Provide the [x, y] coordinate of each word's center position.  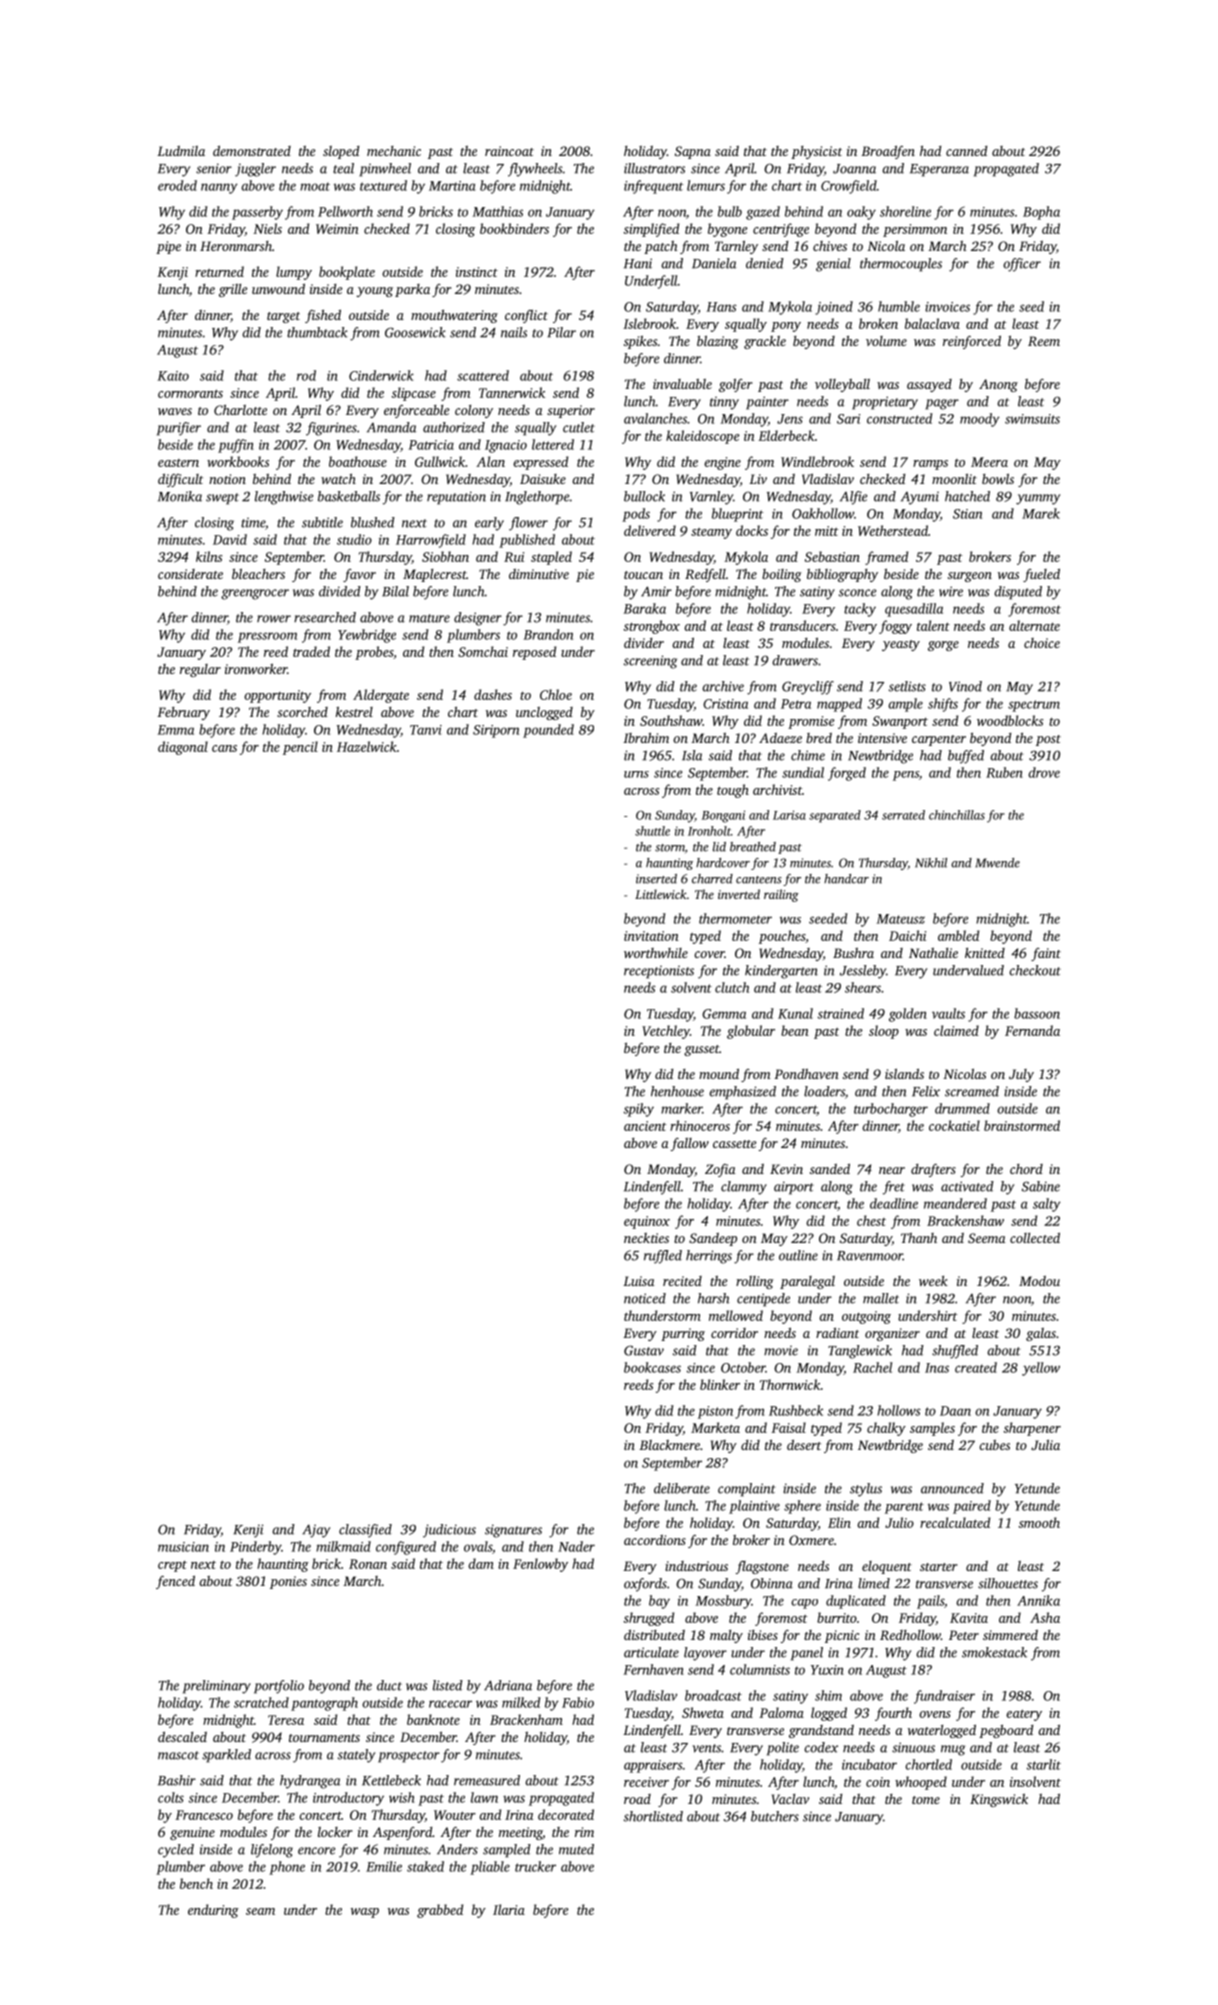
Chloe [556, 694]
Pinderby [255, 1548]
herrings [709, 1257]
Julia [1045, 1445]
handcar [846, 879]
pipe [168, 247]
